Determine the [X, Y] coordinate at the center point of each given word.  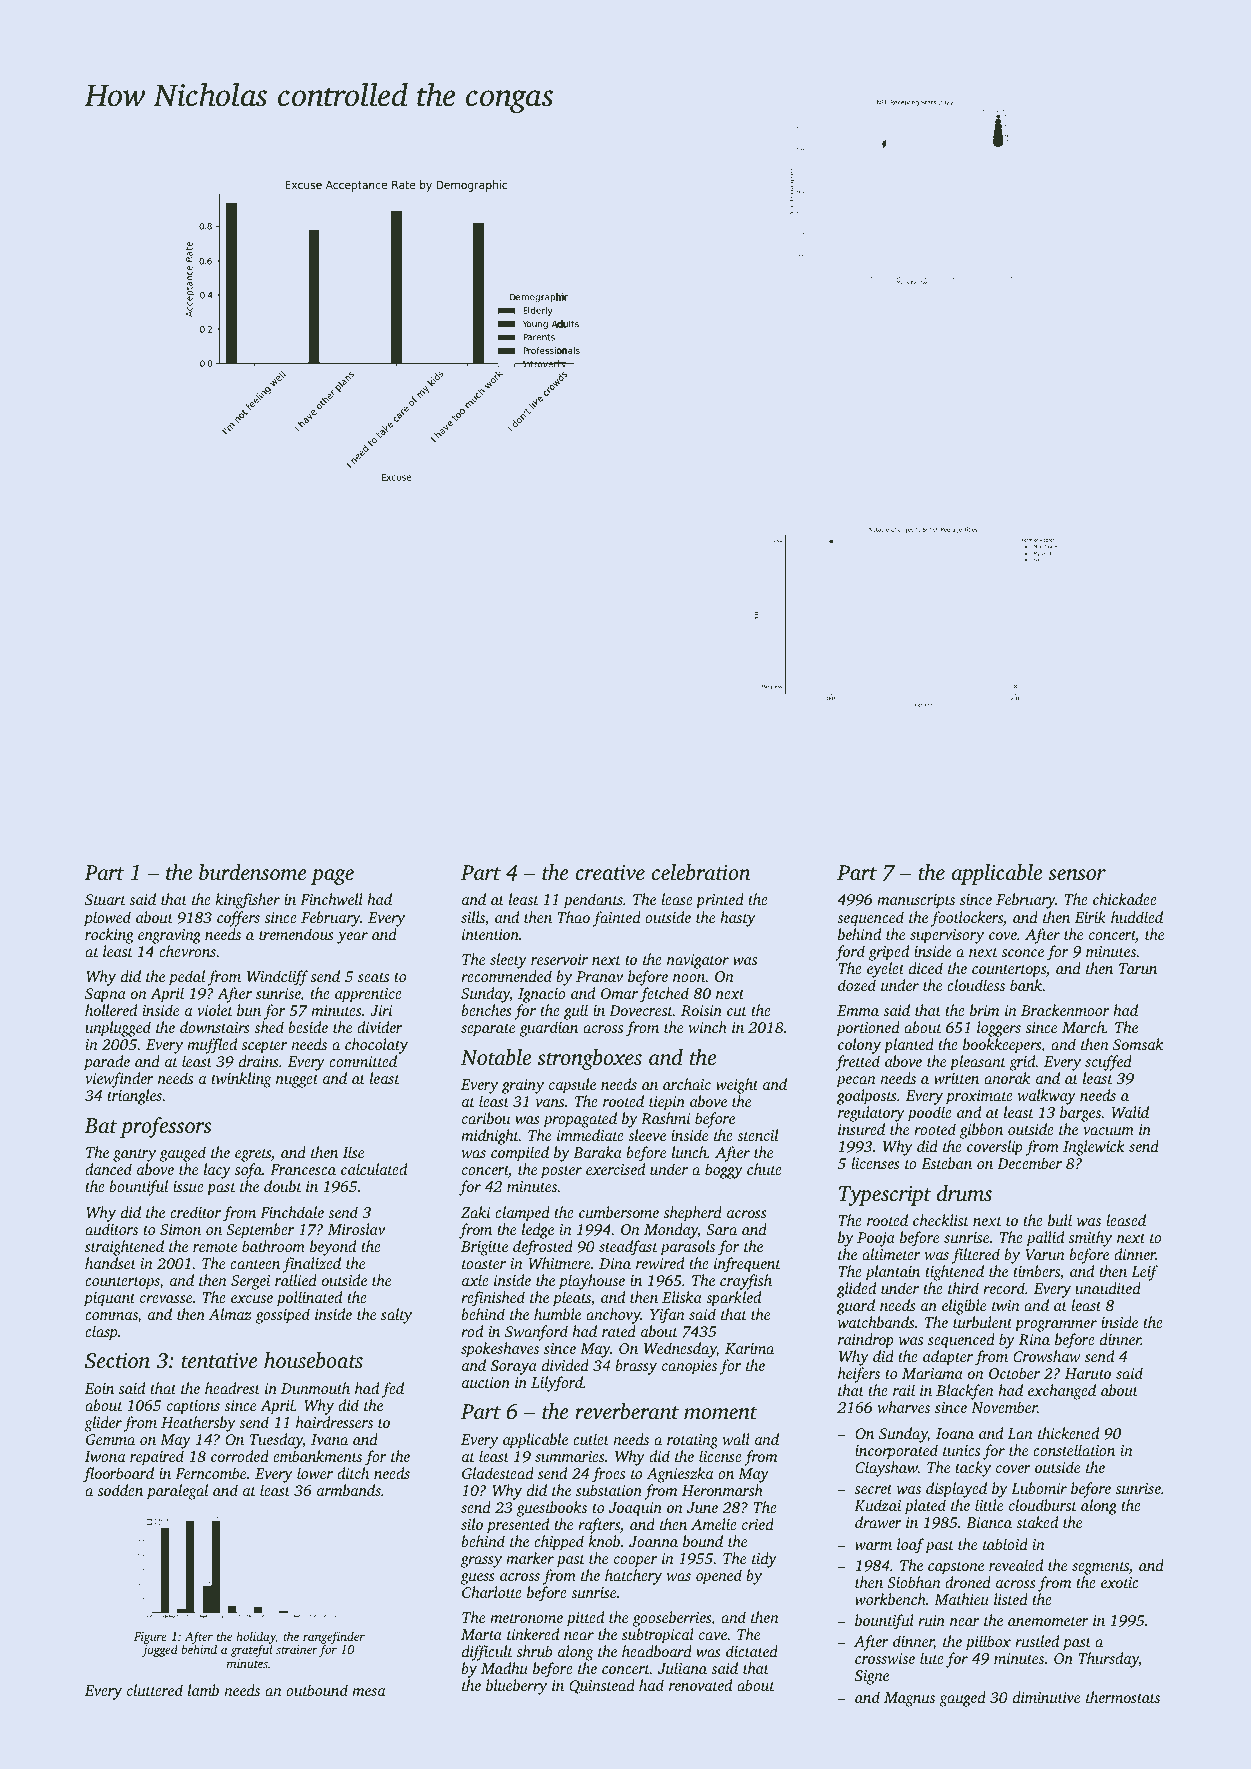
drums [964, 1193]
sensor [1077, 874]
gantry [134, 1155]
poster [561, 1172]
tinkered [533, 1634]
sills [473, 917]
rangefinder [334, 1638]
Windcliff [277, 978]
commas [111, 1317]
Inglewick [1094, 1148]
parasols [687, 1248]
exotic [1120, 1582]
